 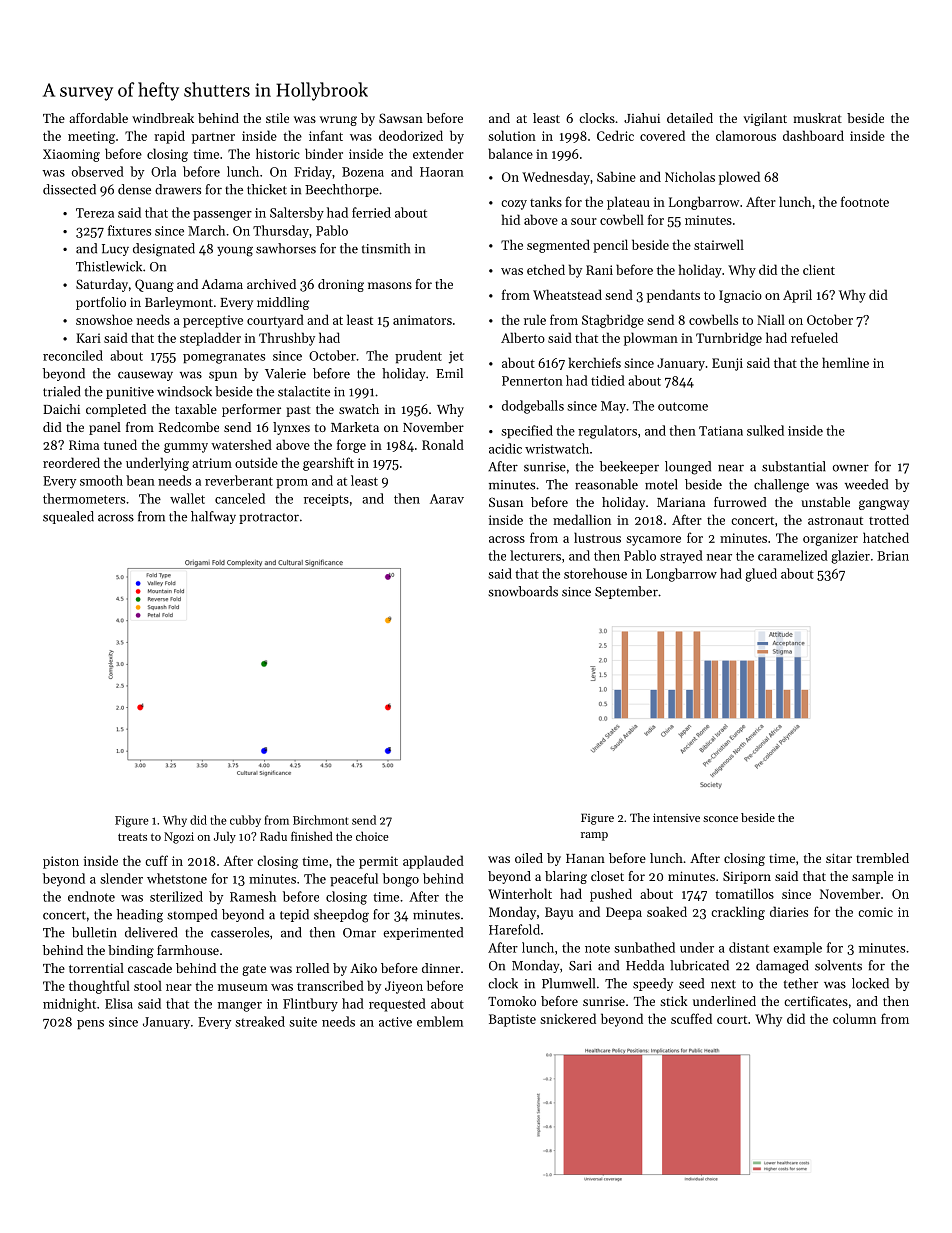 What do you see at coordinates (292, 484) in the image?
I see `prom` at bounding box center [292, 484].
